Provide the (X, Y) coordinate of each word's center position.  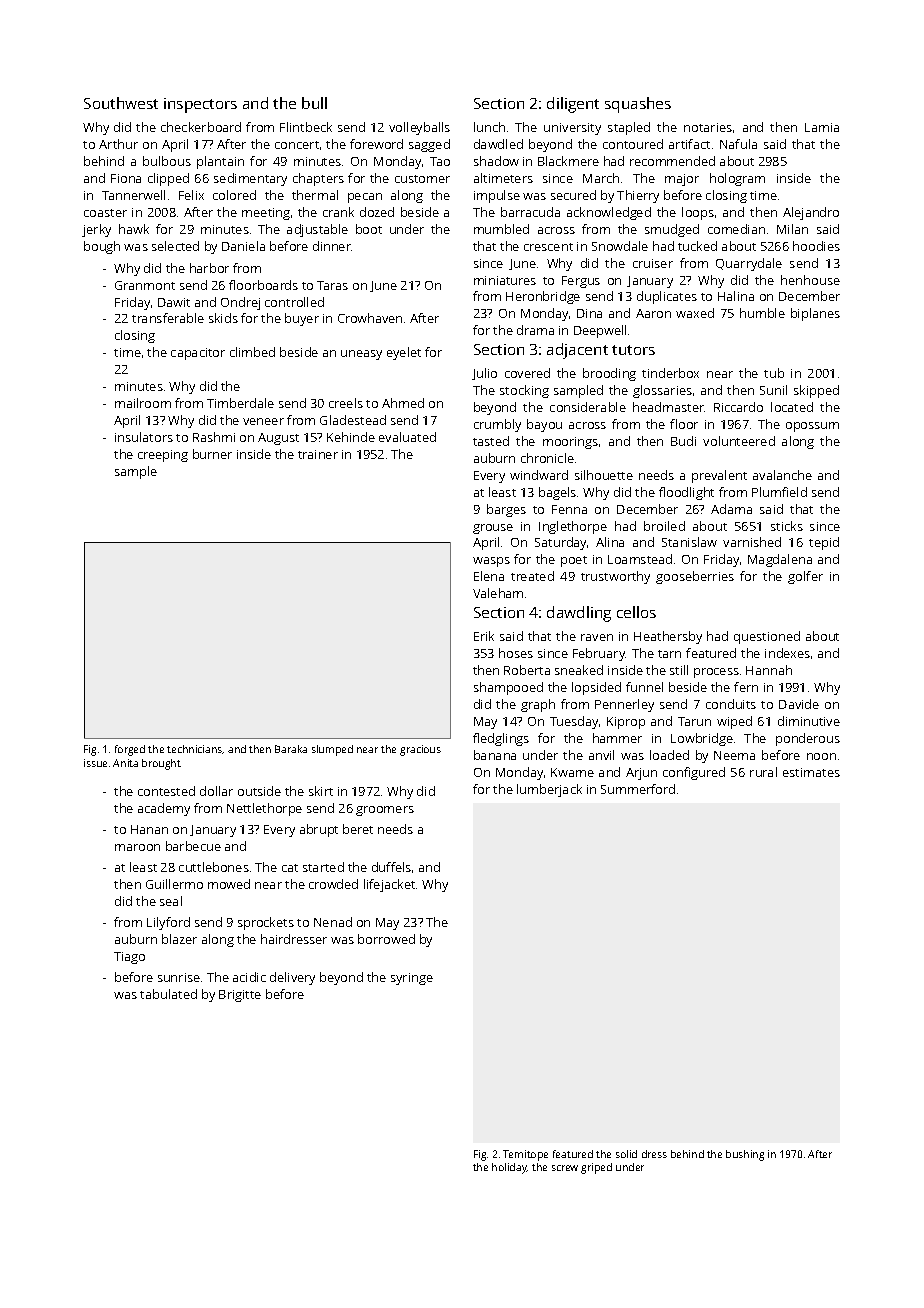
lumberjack (549, 790)
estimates (811, 772)
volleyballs (419, 128)
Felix (191, 195)
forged (130, 750)
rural (763, 772)
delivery (292, 978)
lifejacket (389, 885)
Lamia (822, 127)
